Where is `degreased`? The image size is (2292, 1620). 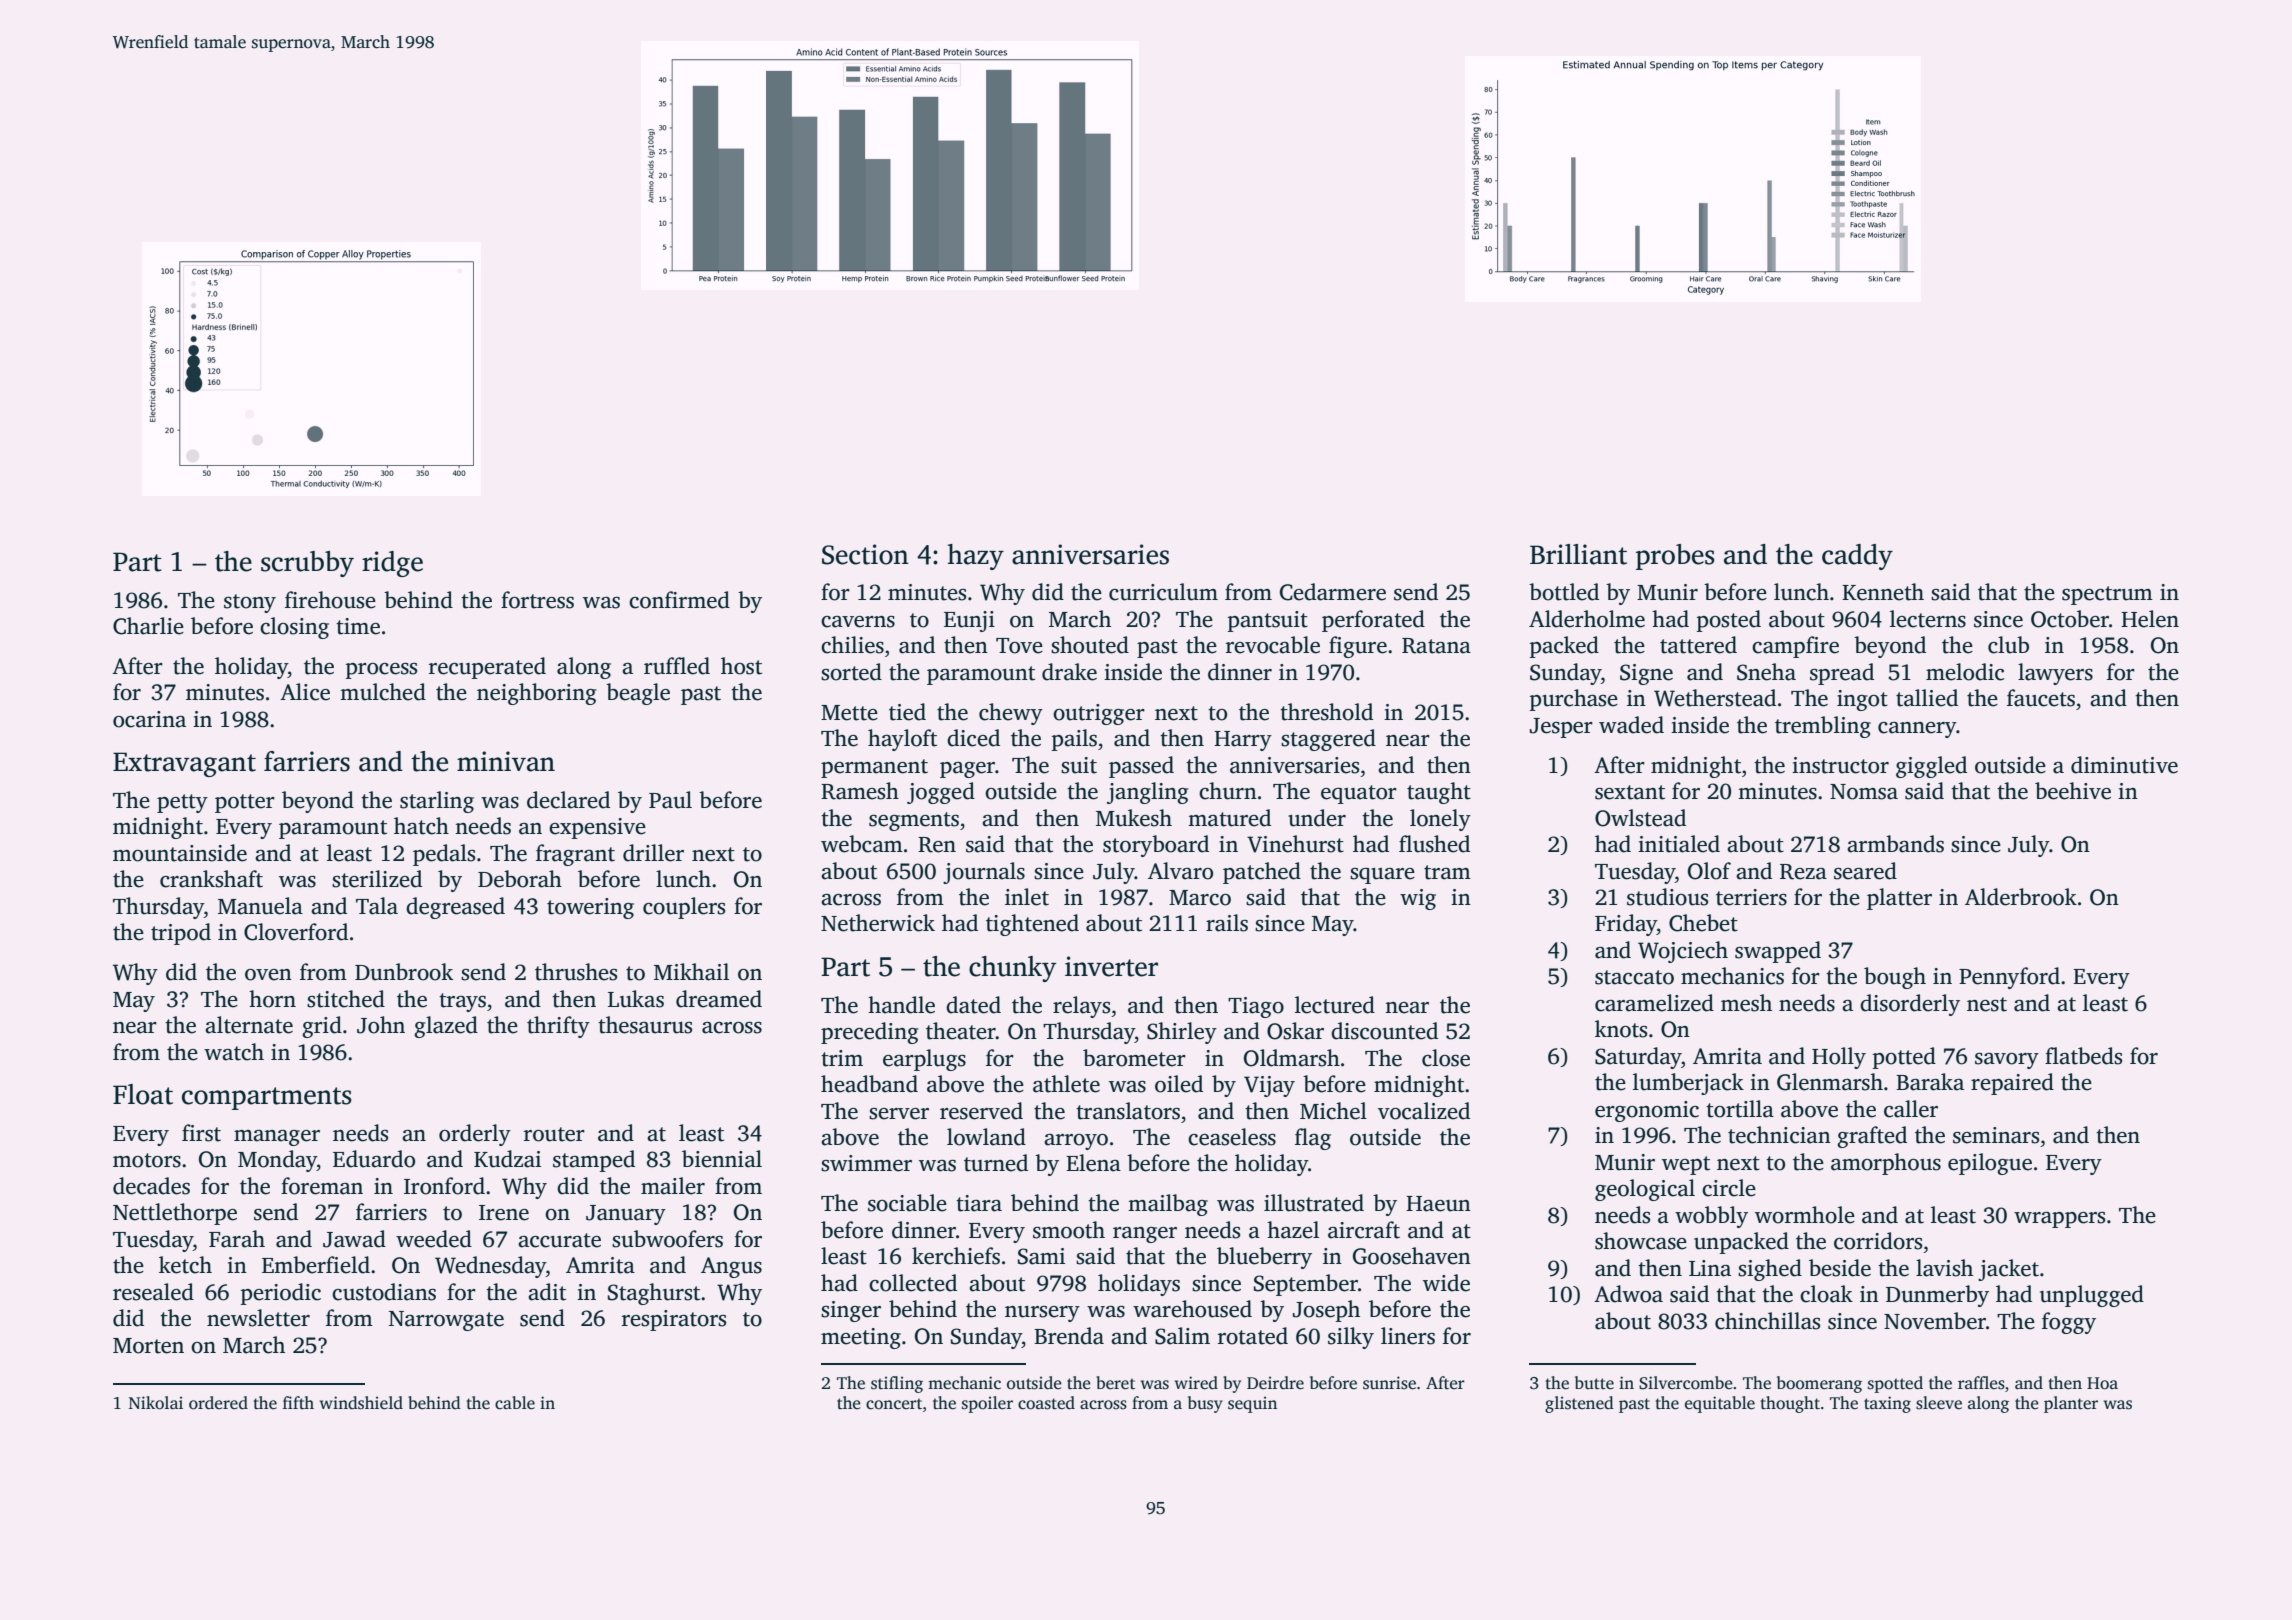 degreased is located at coordinates (455, 908).
